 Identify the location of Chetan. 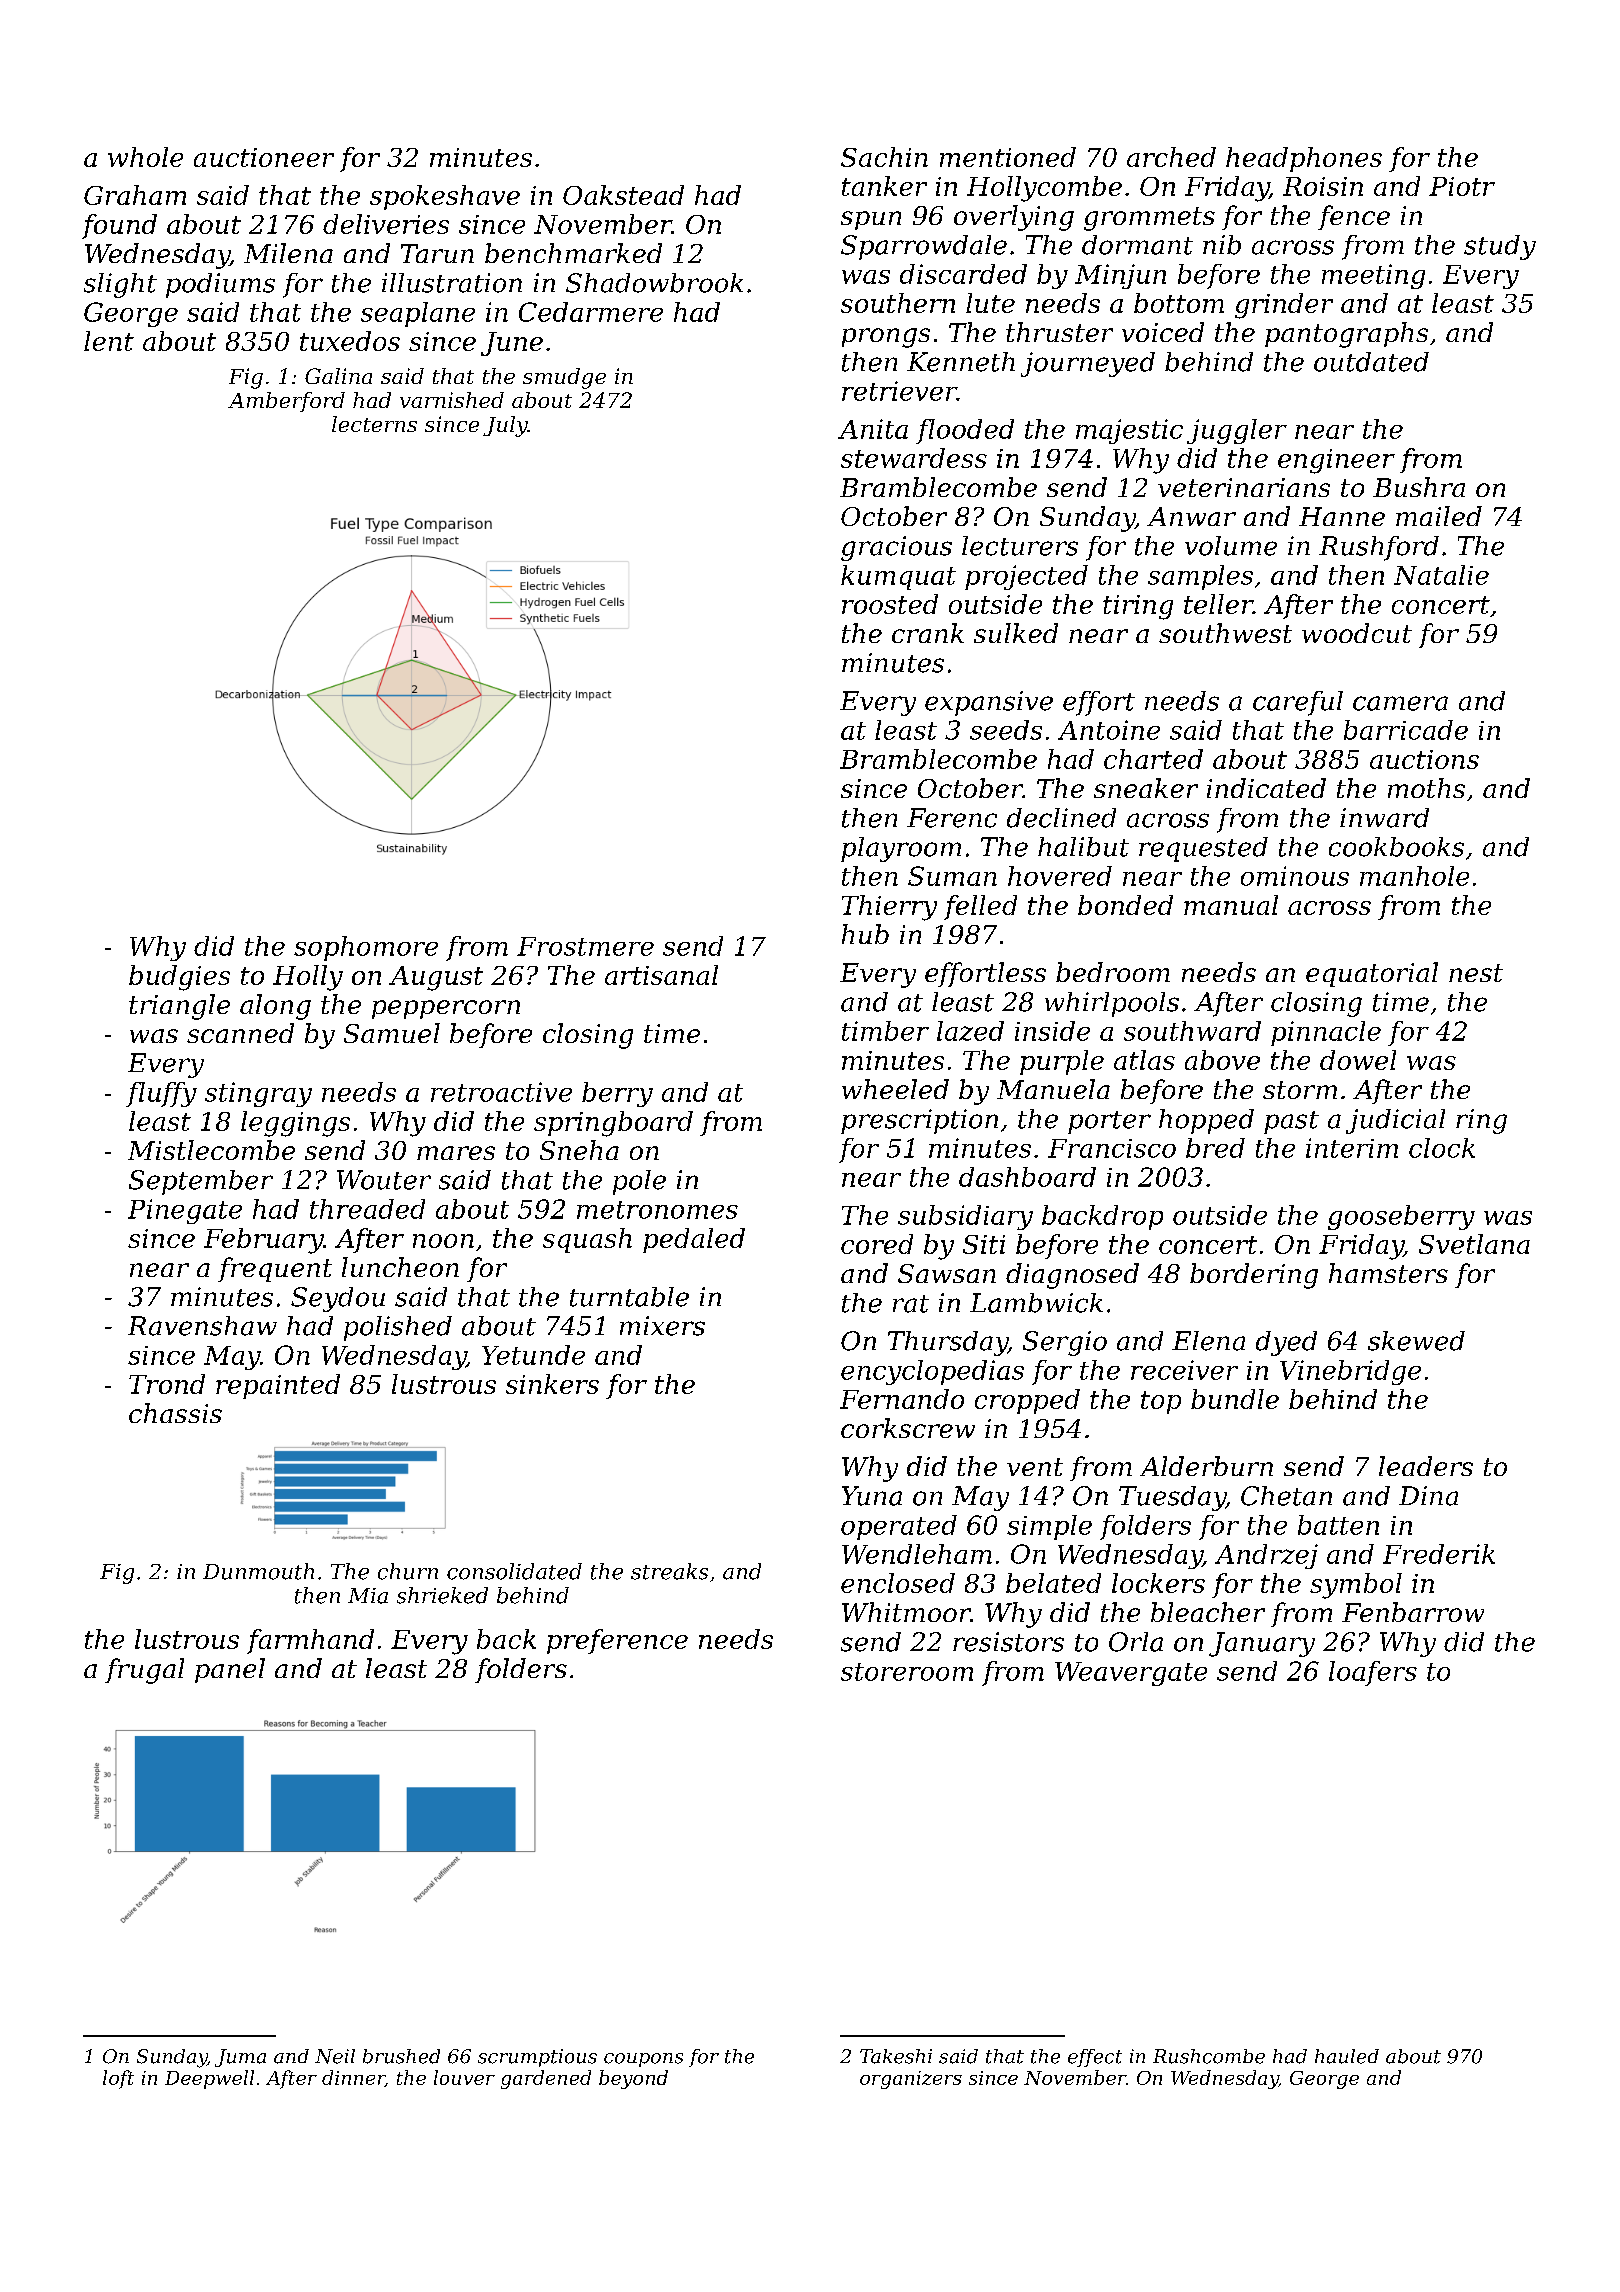
(1286, 1496).
